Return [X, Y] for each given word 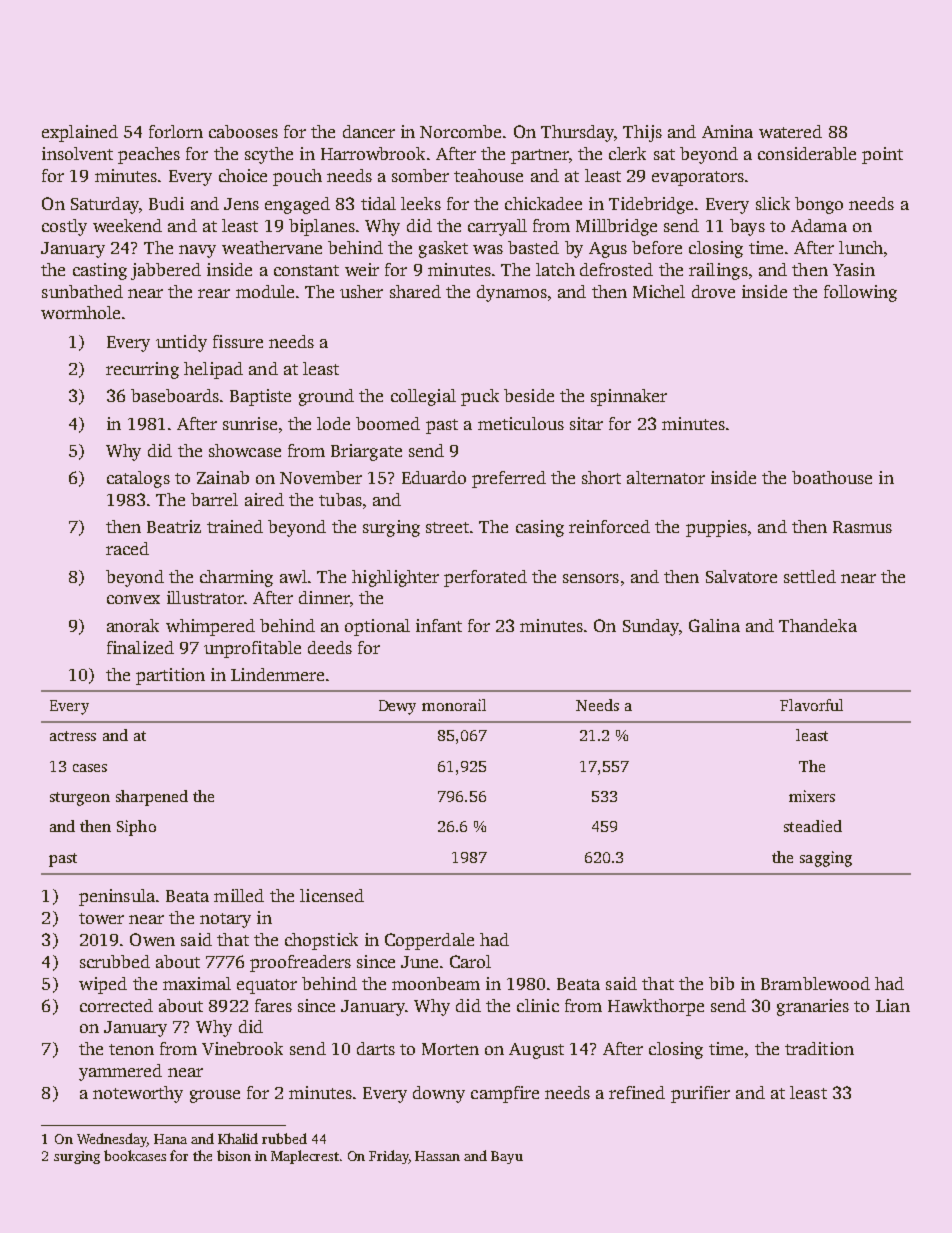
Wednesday [112, 1140]
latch [555, 269]
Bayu [507, 1157]
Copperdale [429, 941]
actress [73, 736]
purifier [700, 1094]
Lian [893, 1005]
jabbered [166, 271]
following [860, 293]
